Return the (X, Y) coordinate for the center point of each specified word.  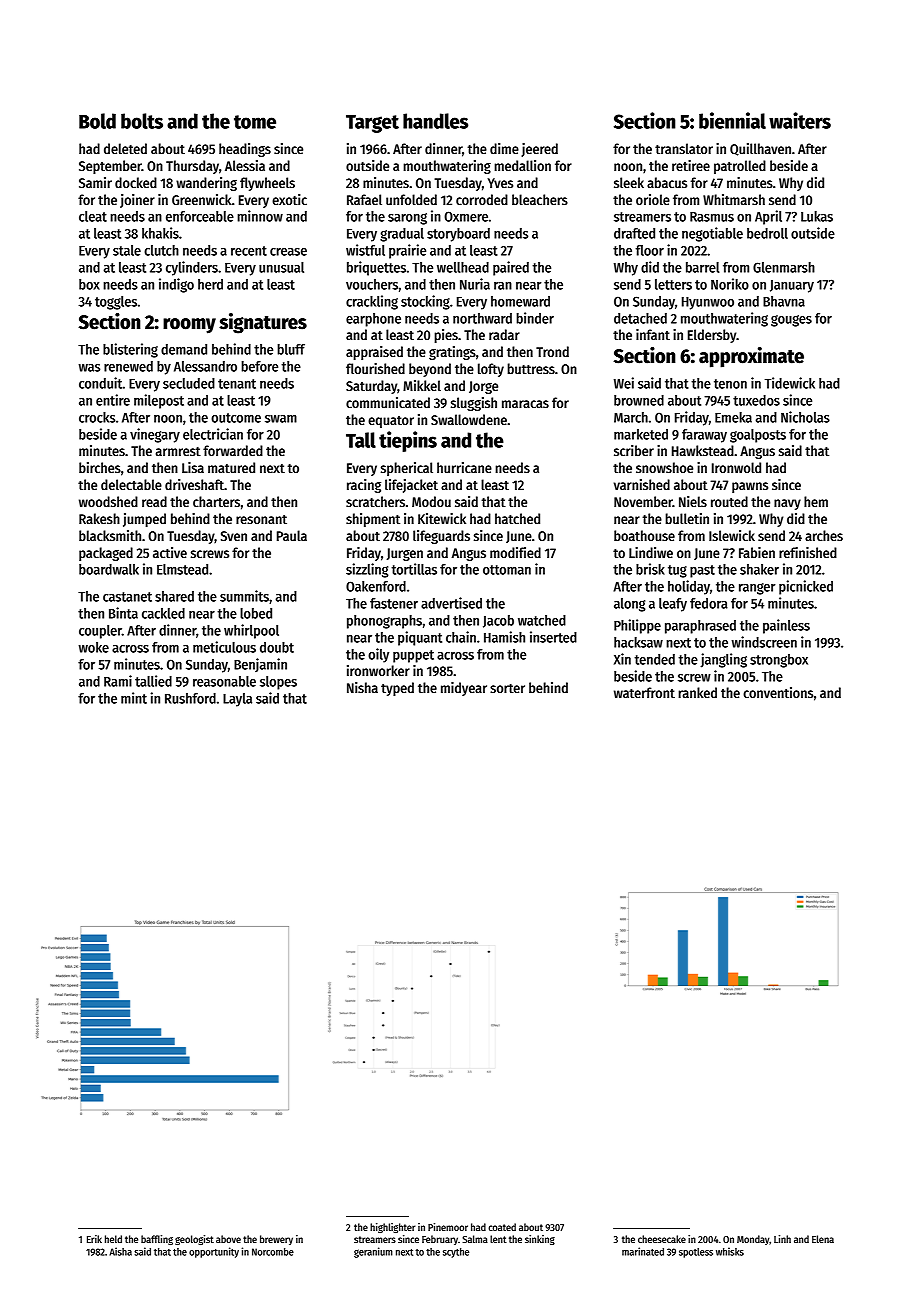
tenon (730, 384)
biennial (732, 120)
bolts (142, 121)
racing (364, 486)
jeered (539, 150)
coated (502, 1227)
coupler (100, 632)
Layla (237, 700)
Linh (782, 1239)
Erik (94, 1239)
